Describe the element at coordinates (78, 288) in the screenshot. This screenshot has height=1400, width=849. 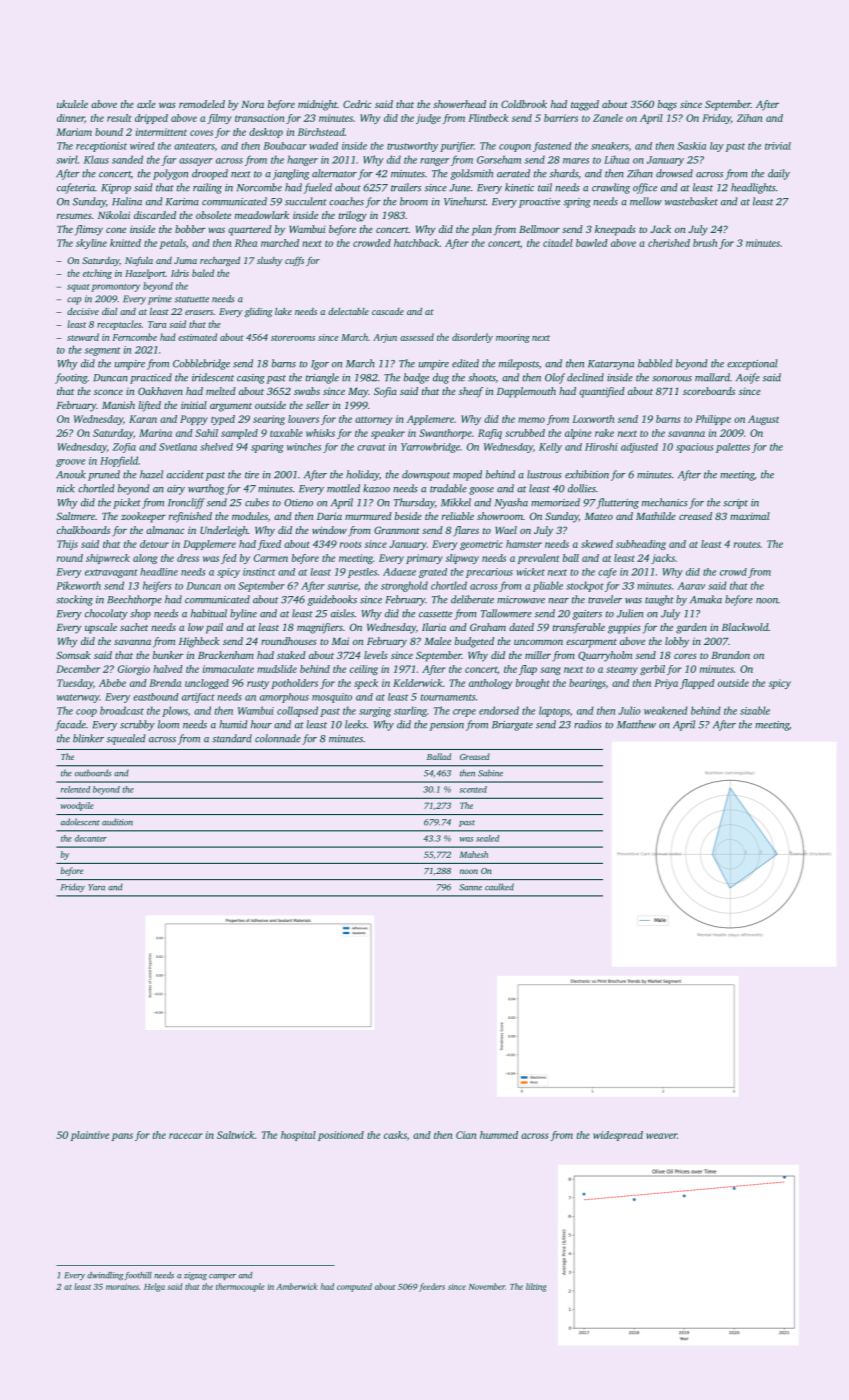
I see `squat` at that location.
